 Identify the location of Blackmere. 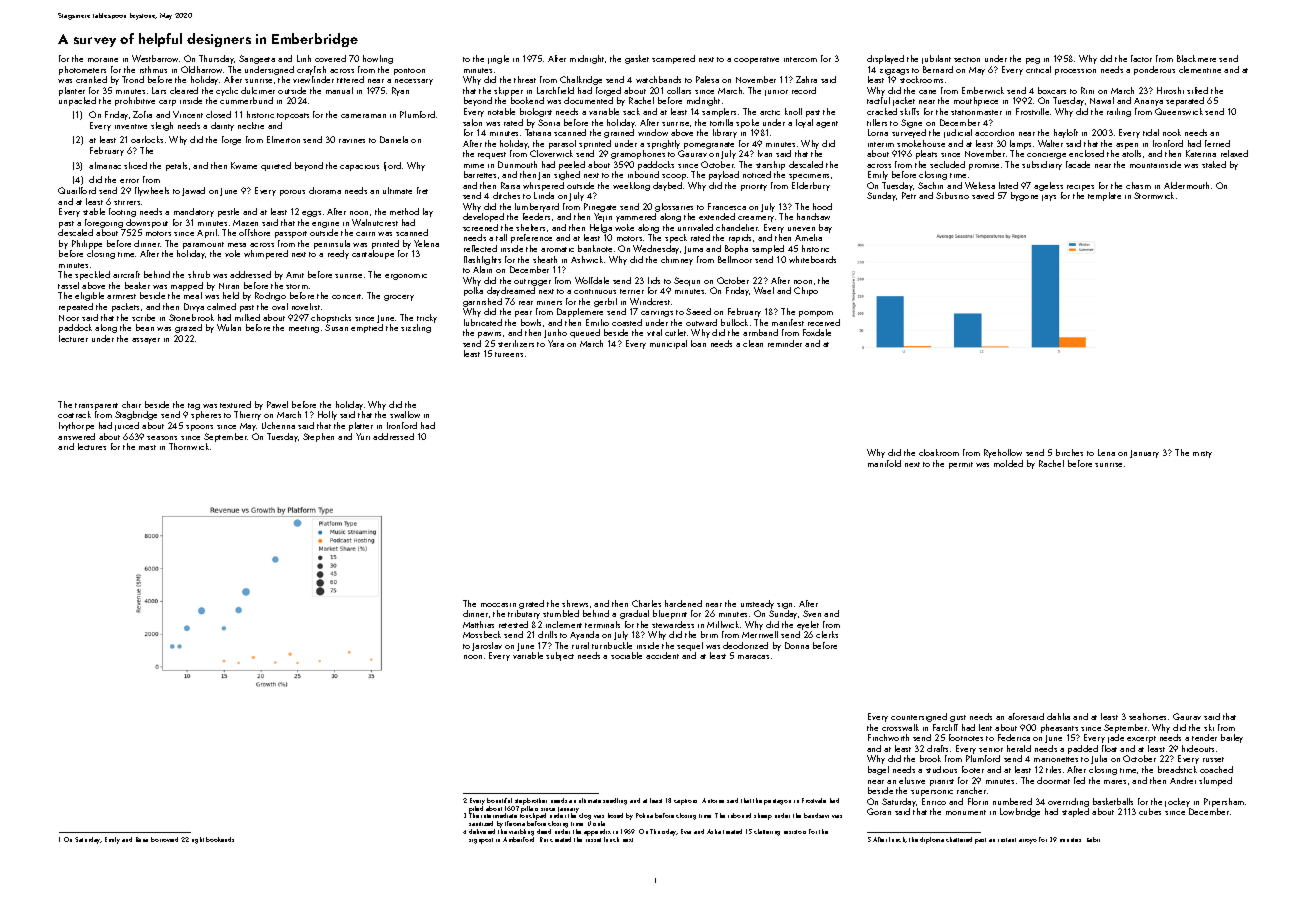
(1196, 58).
